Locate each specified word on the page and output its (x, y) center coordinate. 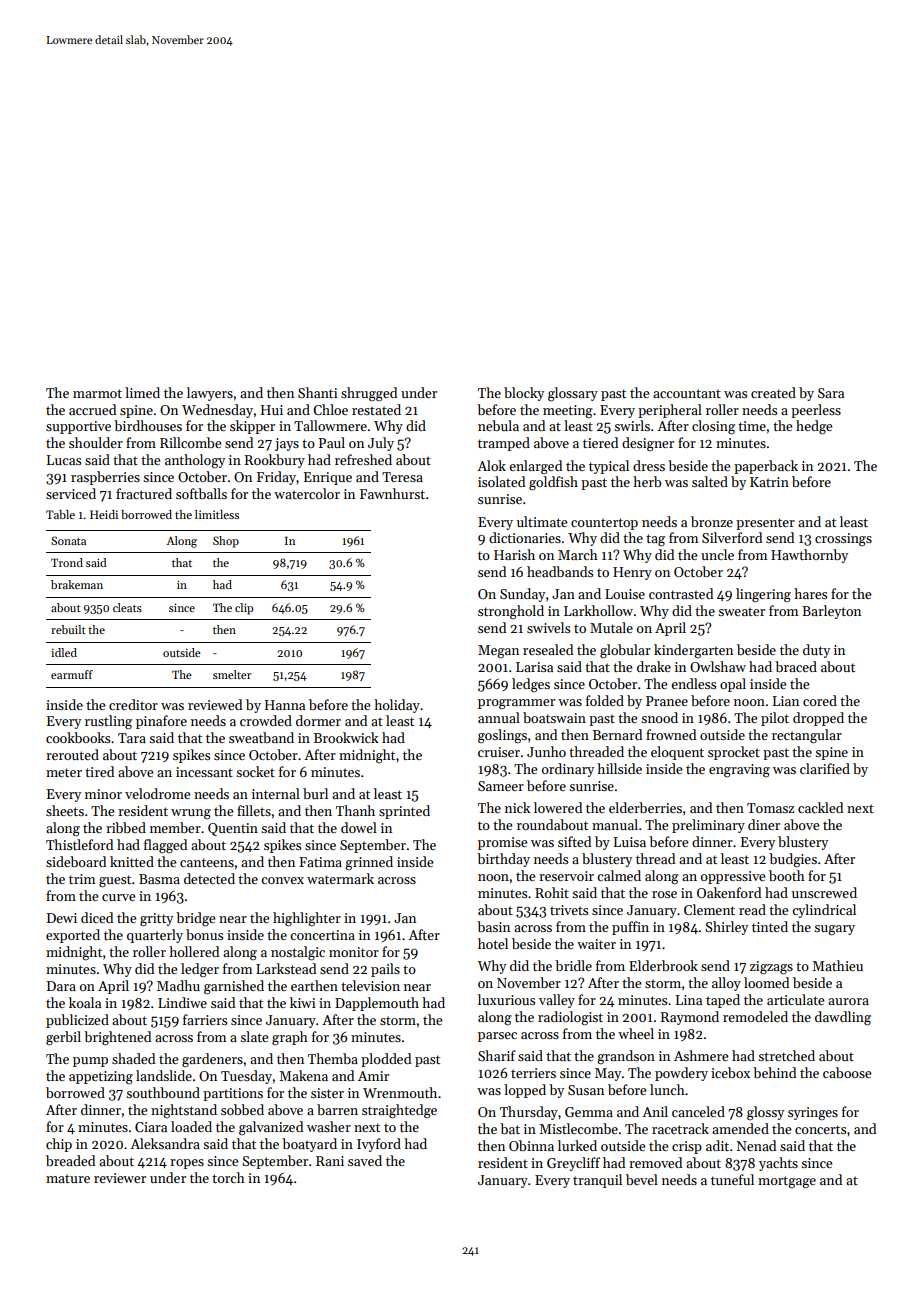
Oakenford (729, 892)
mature (68, 1178)
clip (244, 609)
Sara (831, 393)
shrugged (369, 394)
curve (118, 897)
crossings (843, 539)
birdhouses (148, 425)
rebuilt (68, 629)
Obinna (531, 1145)
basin (493, 926)
